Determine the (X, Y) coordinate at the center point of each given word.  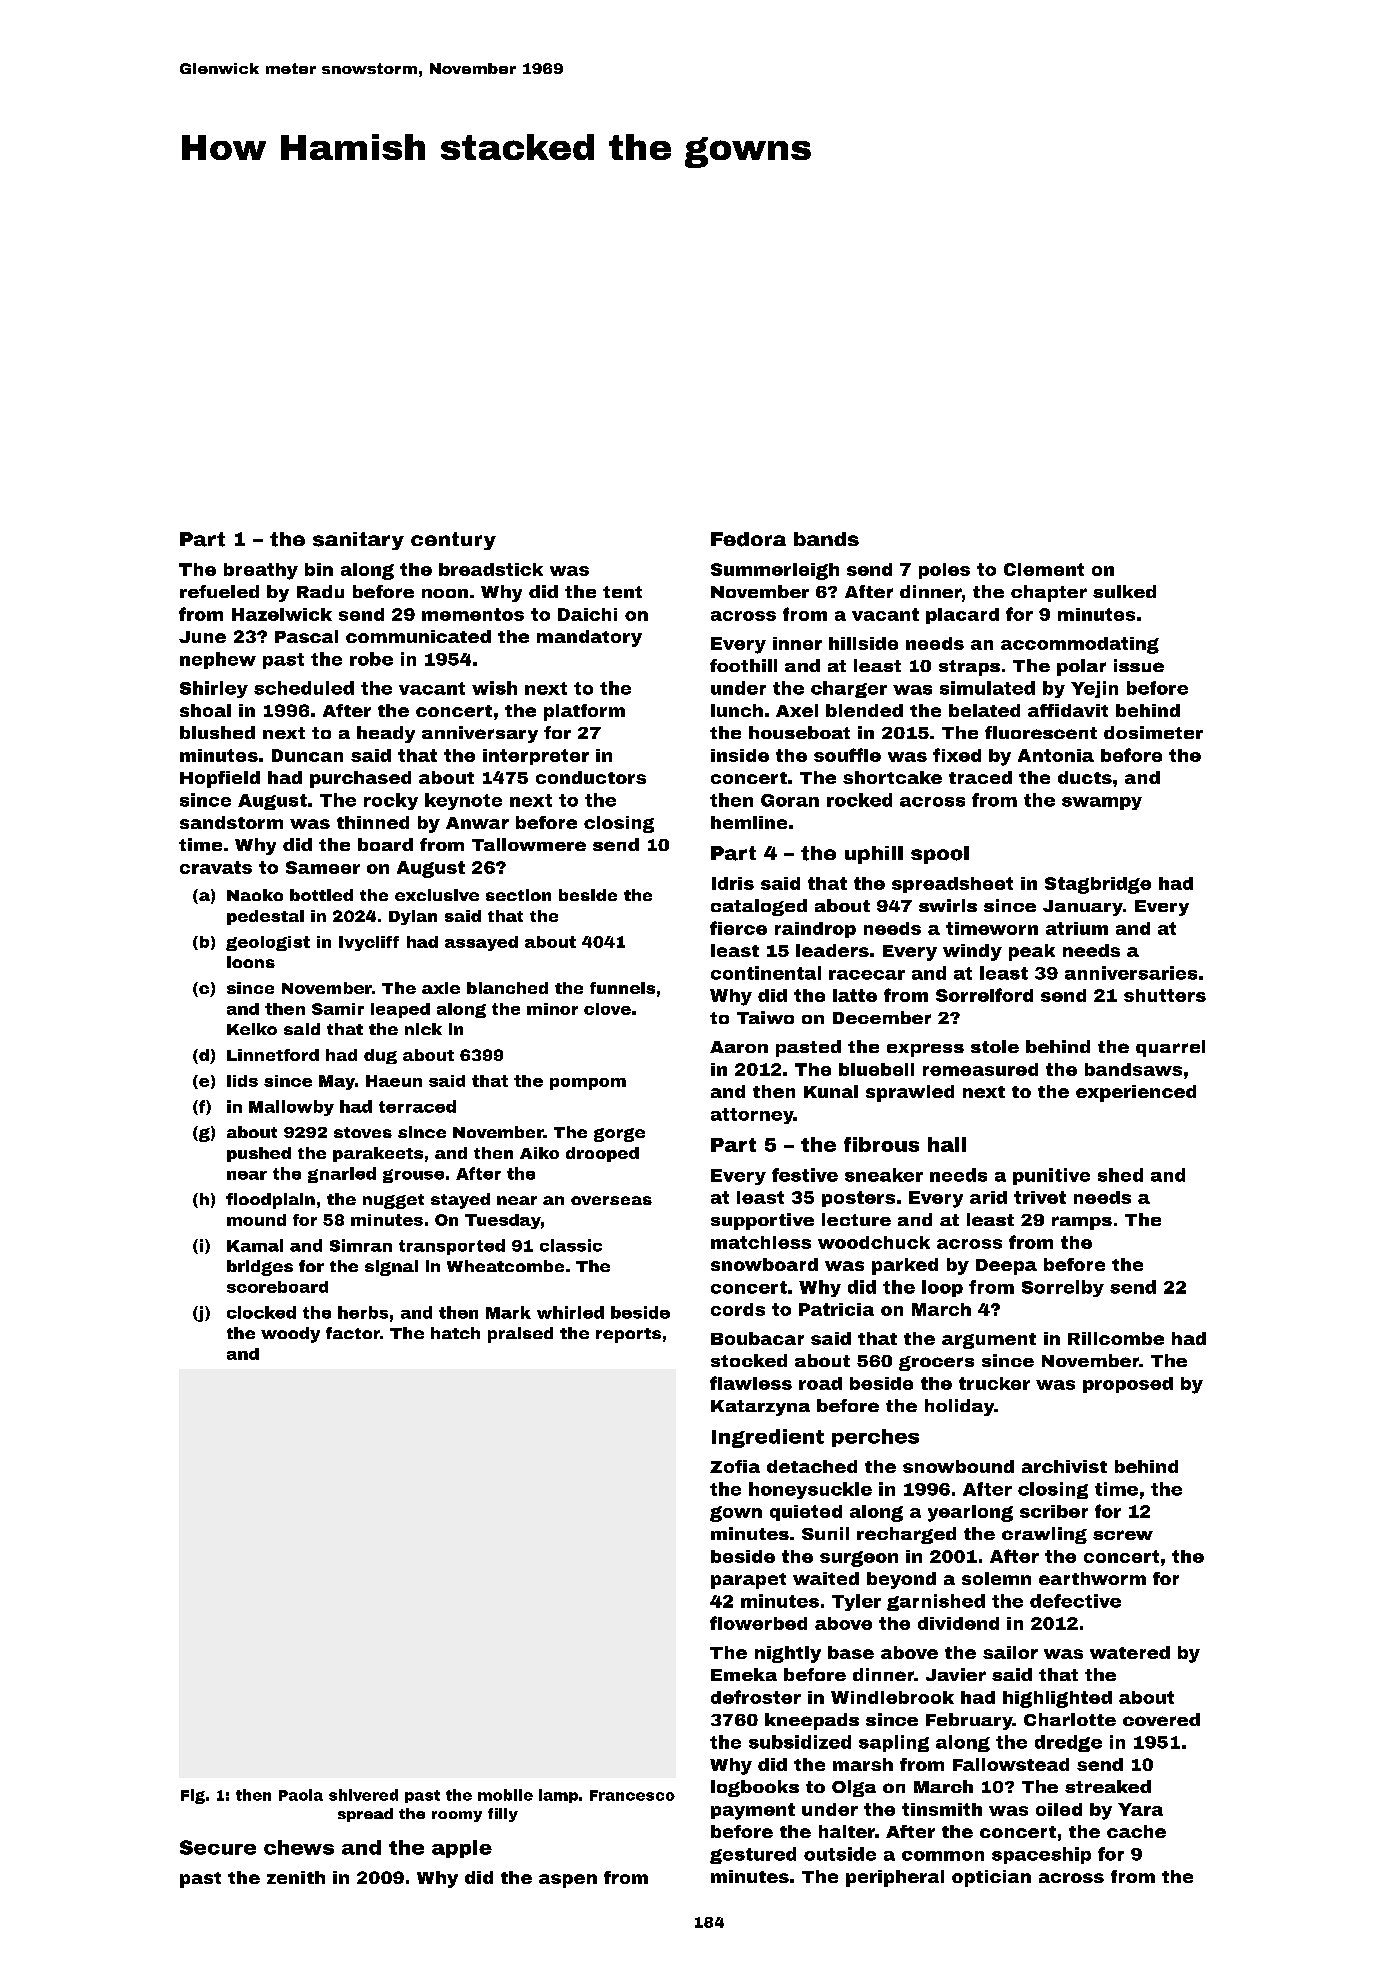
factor (353, 1333)
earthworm (1092, 1578)
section (518, 895)
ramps (1082, 1223)
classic (571, 1245)
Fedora (748, 539)
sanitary (358, 541)
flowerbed (758, 1623)
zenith (296, 1877)
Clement (1044, 569)
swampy (1102, 803)
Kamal (255, 1245)
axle (441, 988)
